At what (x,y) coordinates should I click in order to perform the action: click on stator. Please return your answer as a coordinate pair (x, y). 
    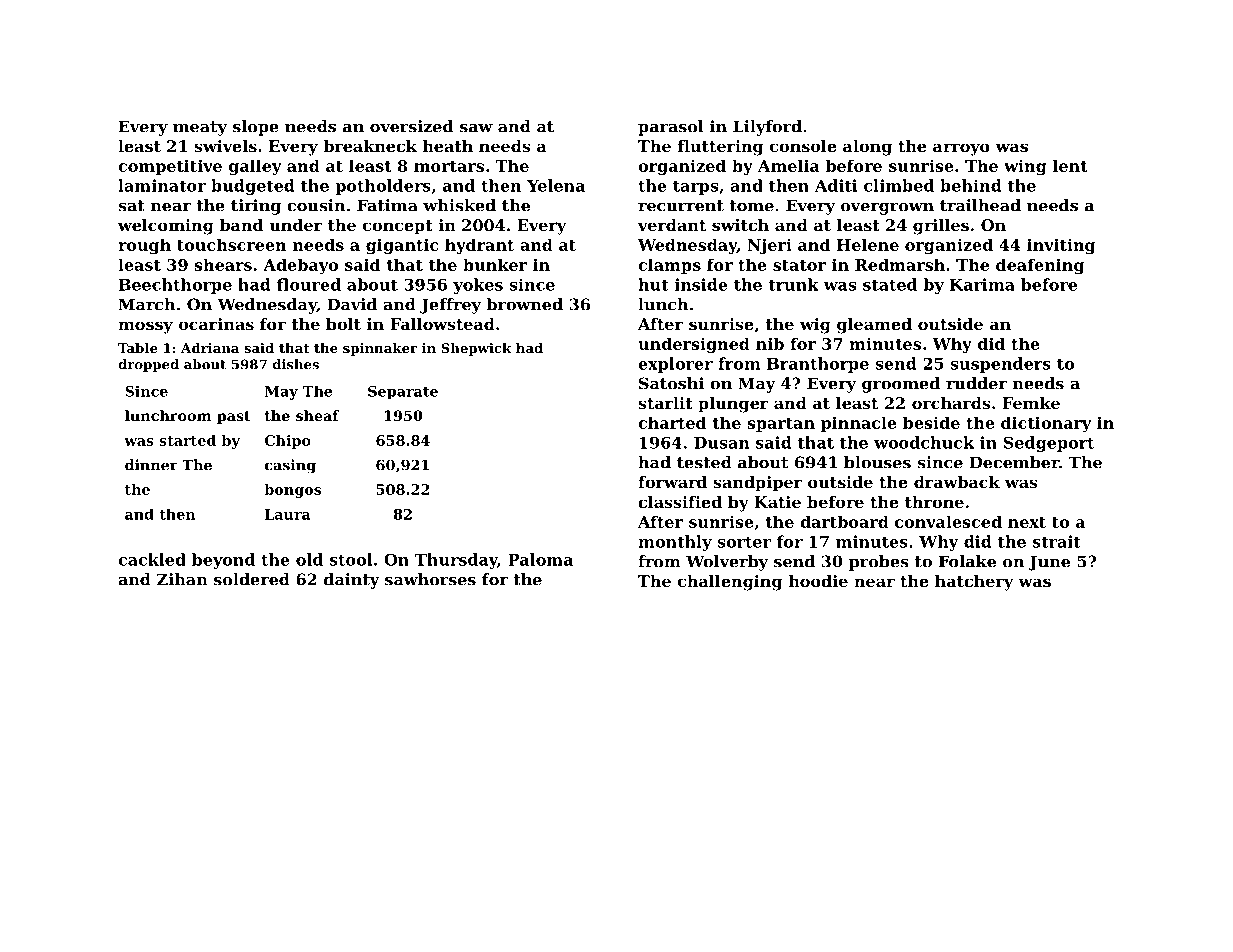
    Looking at the image, I should click on (799, 265).
